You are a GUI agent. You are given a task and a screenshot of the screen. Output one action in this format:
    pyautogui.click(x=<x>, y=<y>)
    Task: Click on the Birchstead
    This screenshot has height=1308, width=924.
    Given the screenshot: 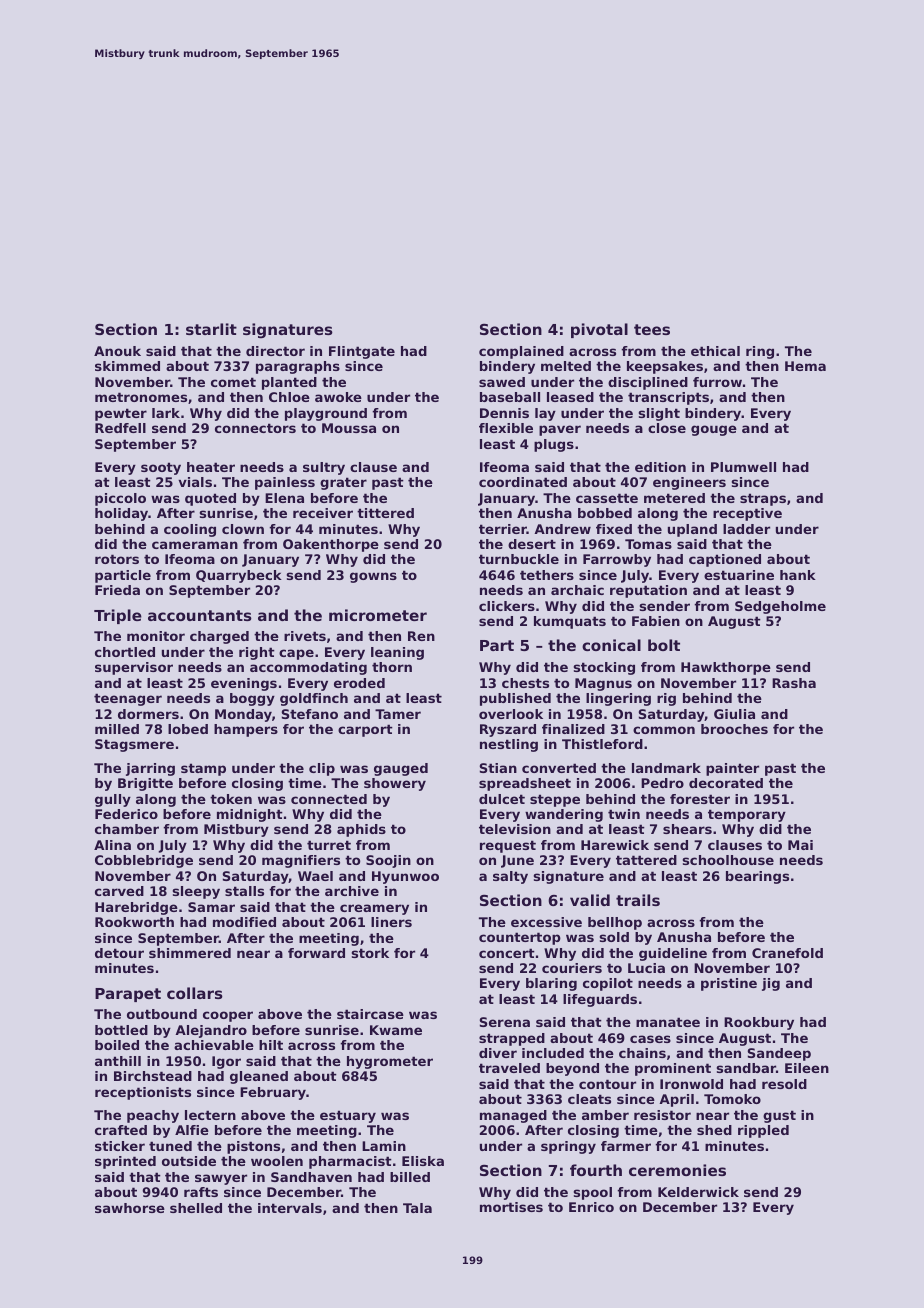 What is the action you would take?
    pyautogui.click(x=153, y=1076)
